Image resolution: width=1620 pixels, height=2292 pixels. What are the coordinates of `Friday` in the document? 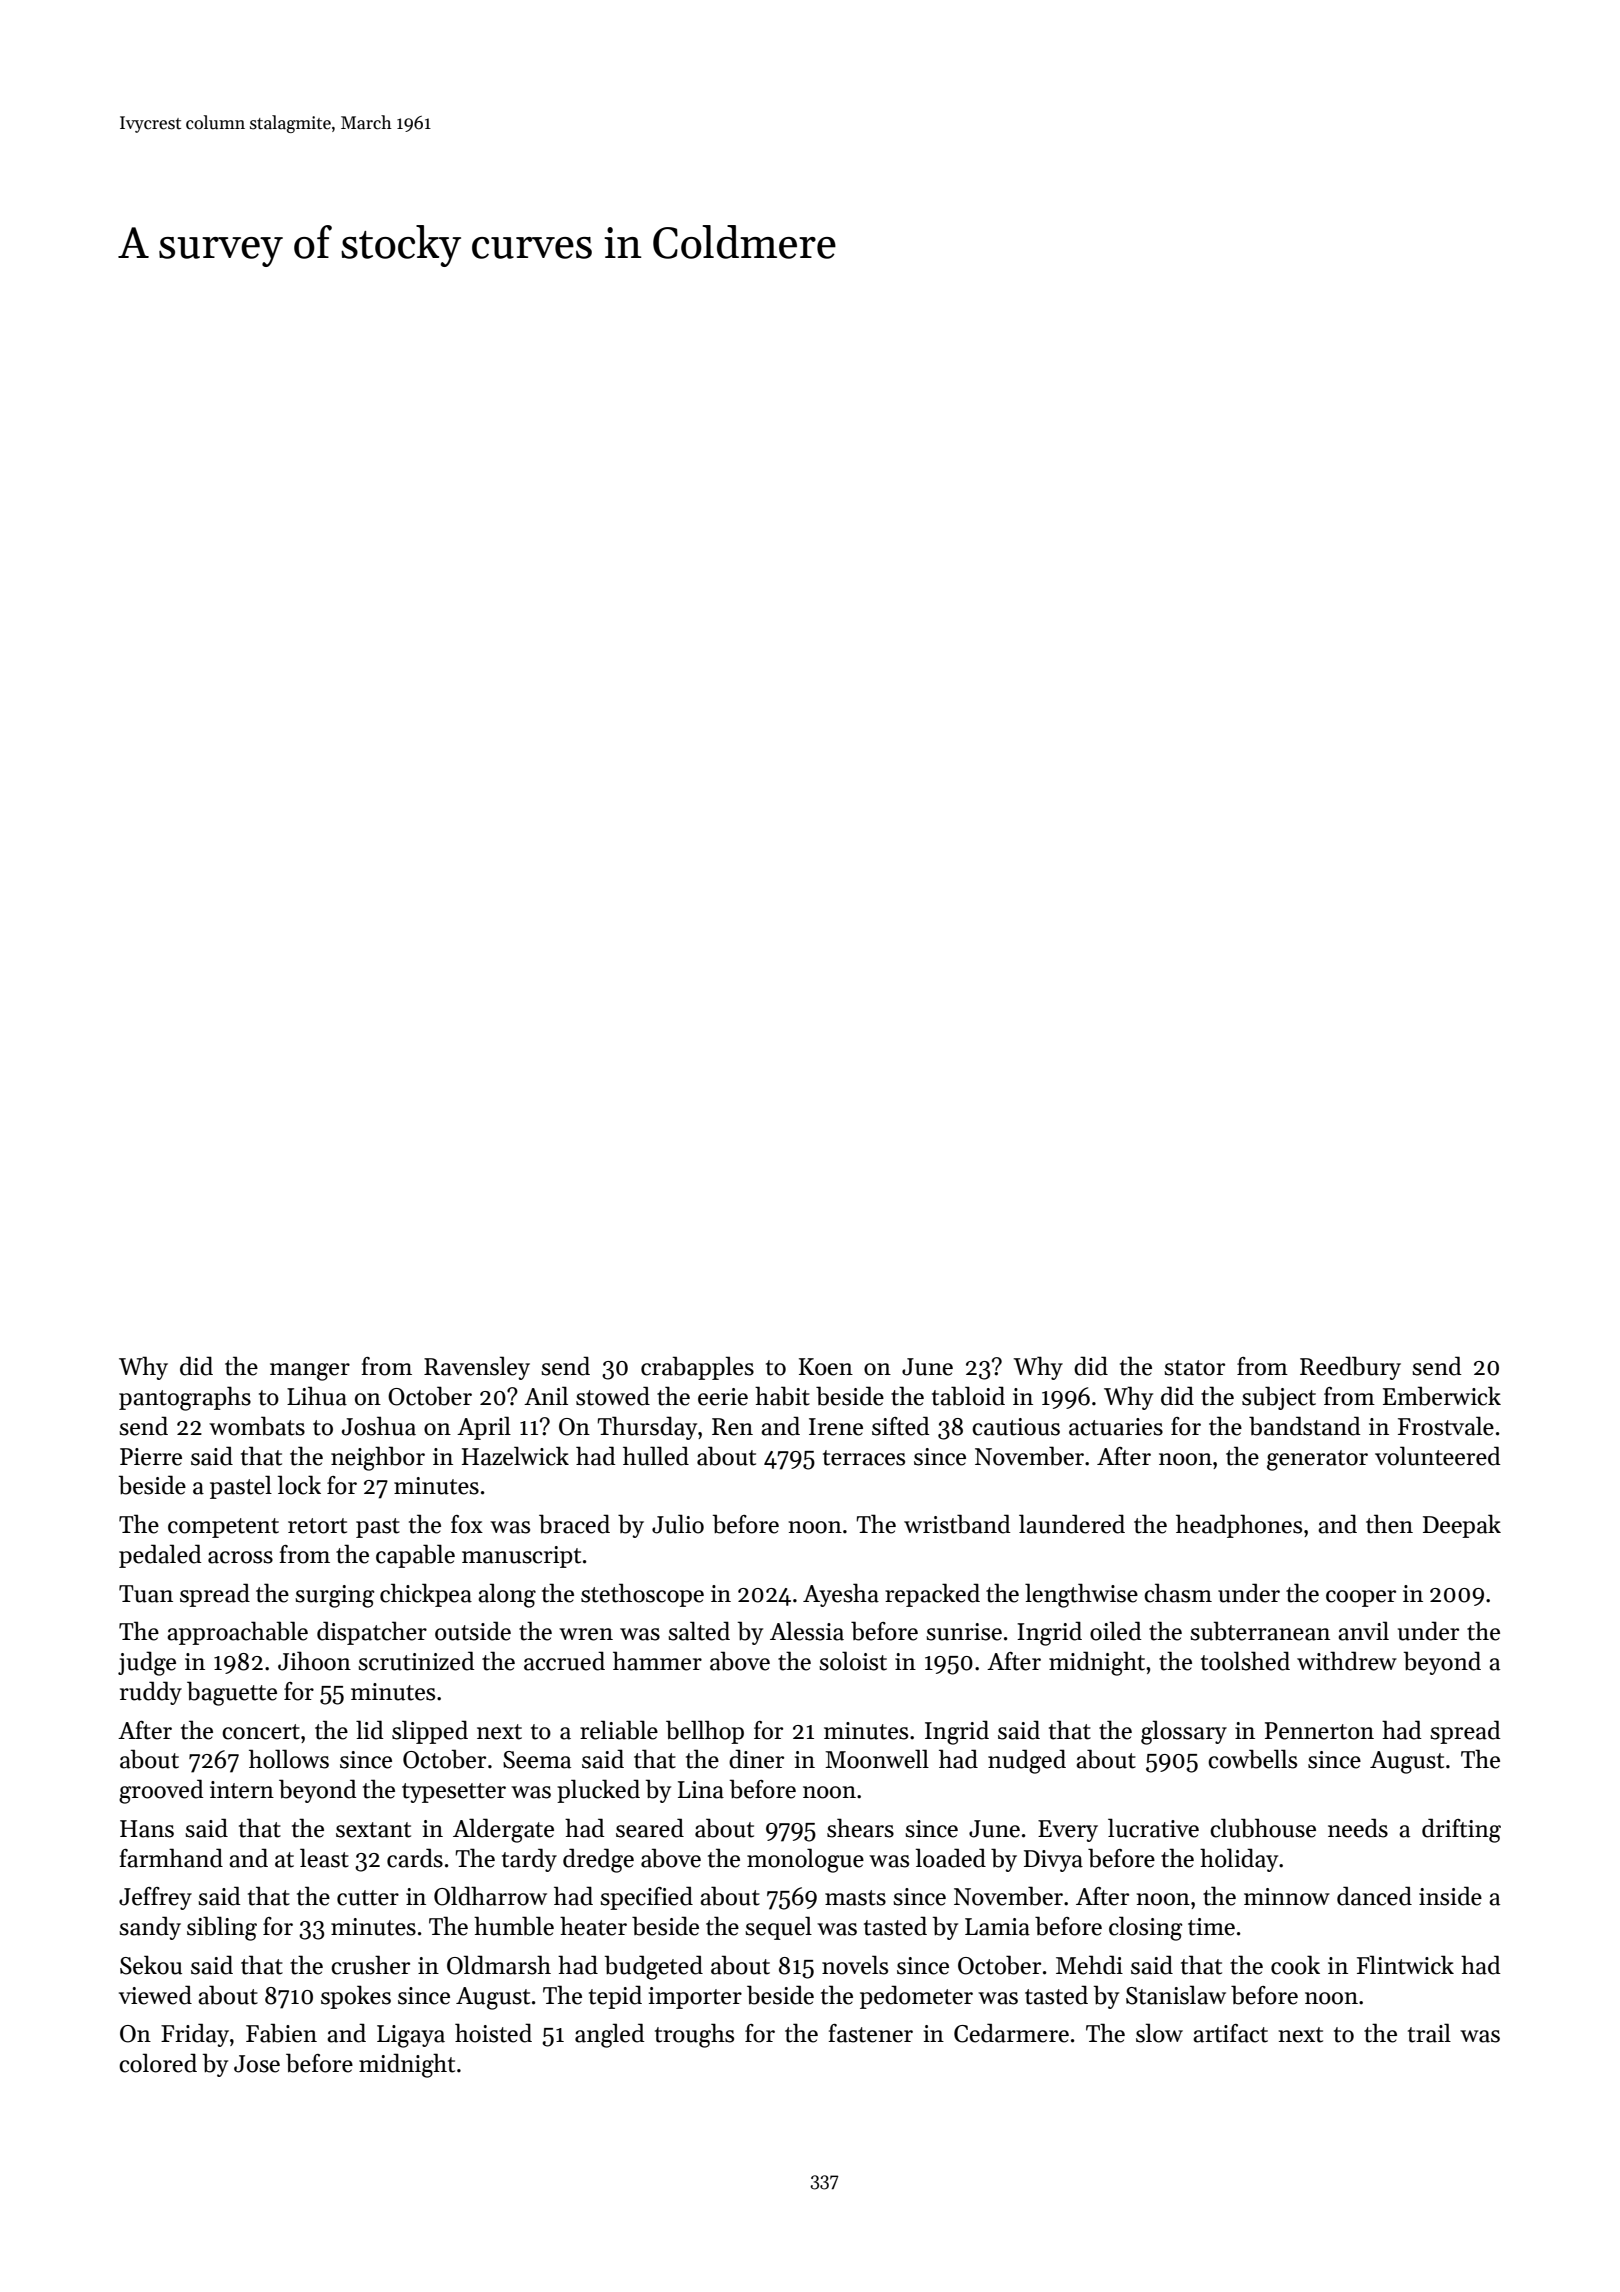 It's located at (195, 2035).
